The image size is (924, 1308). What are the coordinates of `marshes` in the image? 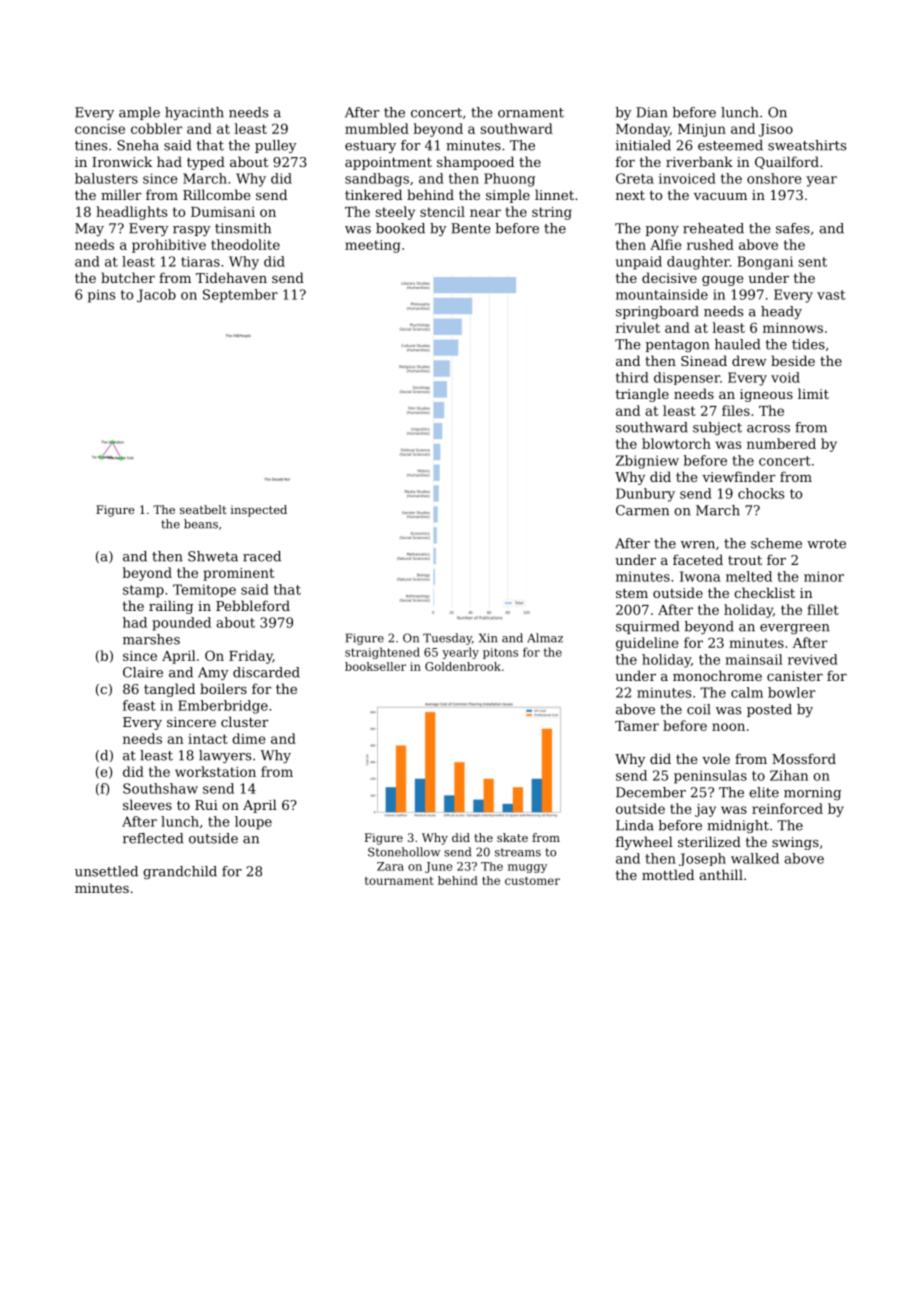 It's located at (151, 639).
